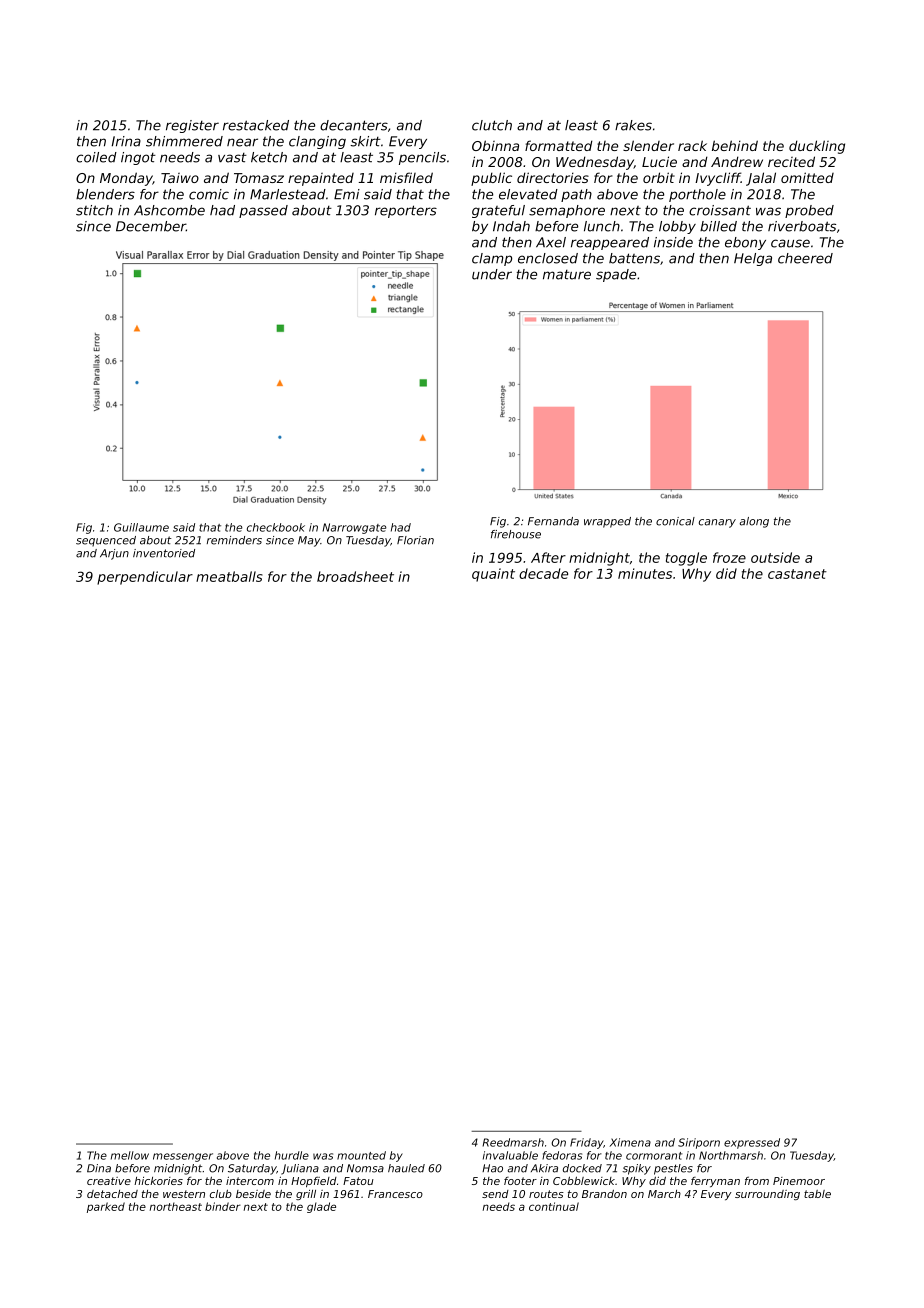 The height and width of the screenshot is (1308, 924). What do you see at coordinates (513, 1142) in the screenshot?
I see `Reedmarsh` at bounding box center [513, 1142].
